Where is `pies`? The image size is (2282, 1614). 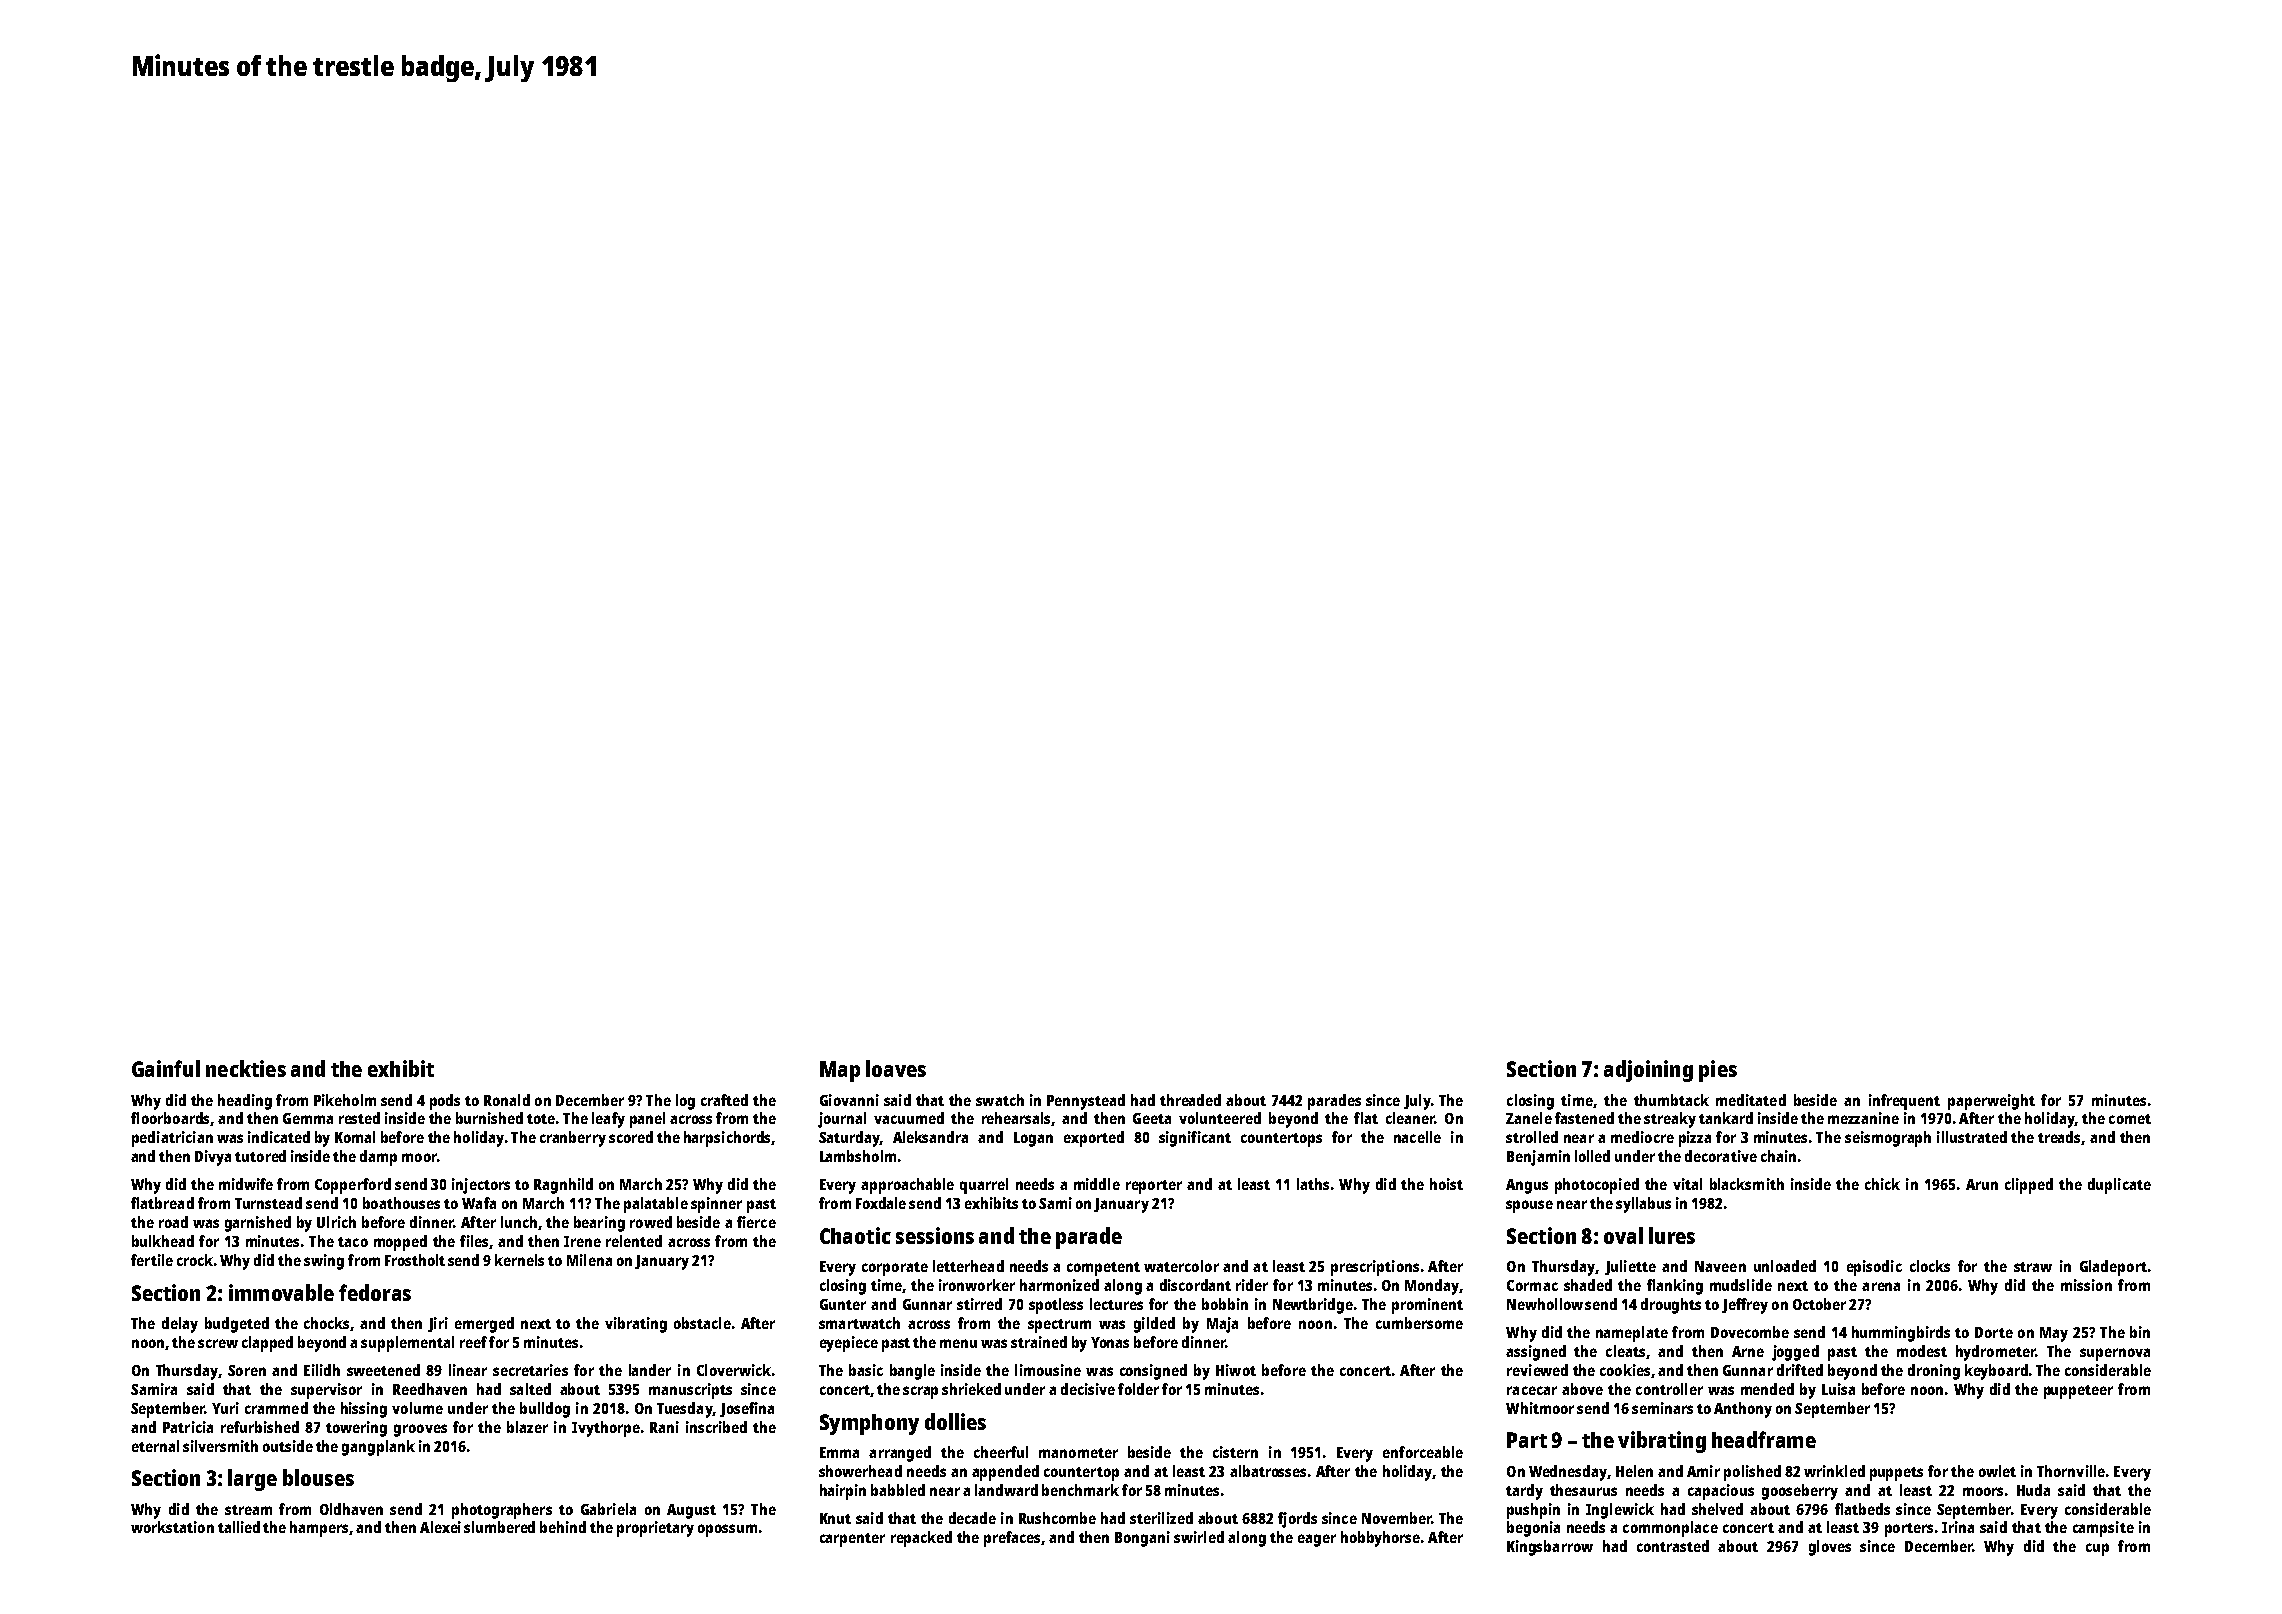
pies is located at coordinates (1718, 1071).
